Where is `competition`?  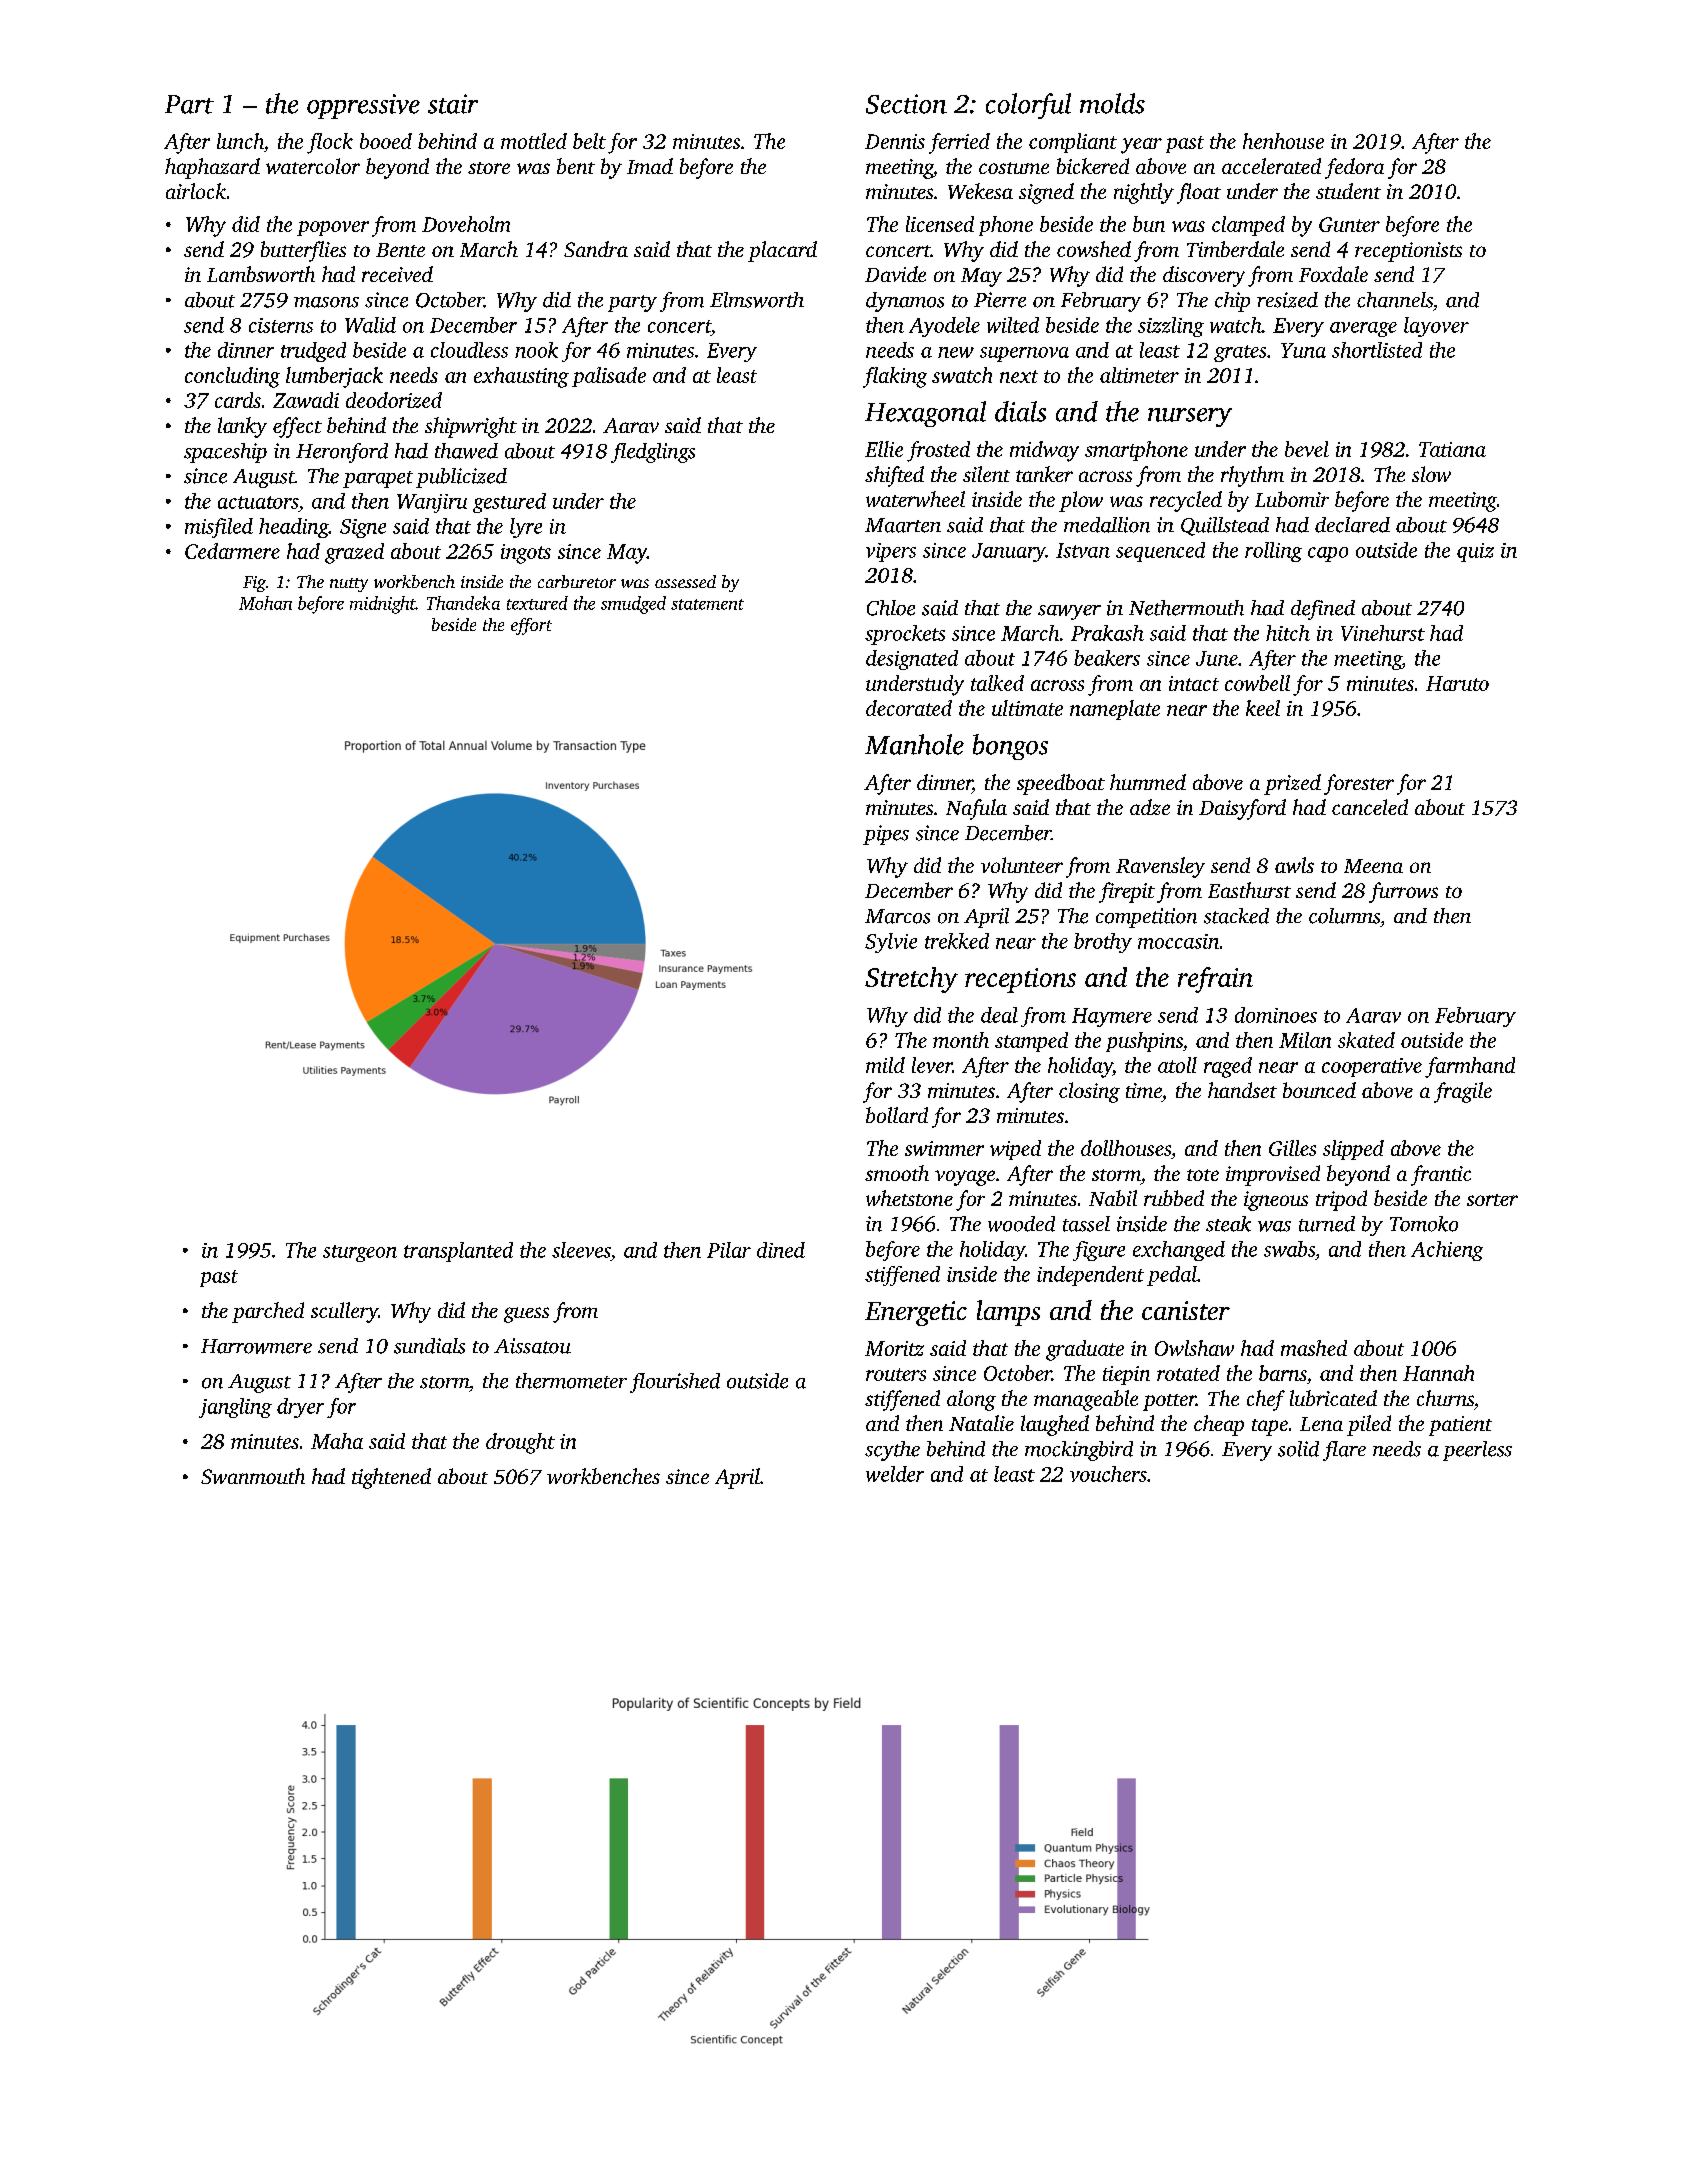
competition is located at coordinates (1146, 918).
